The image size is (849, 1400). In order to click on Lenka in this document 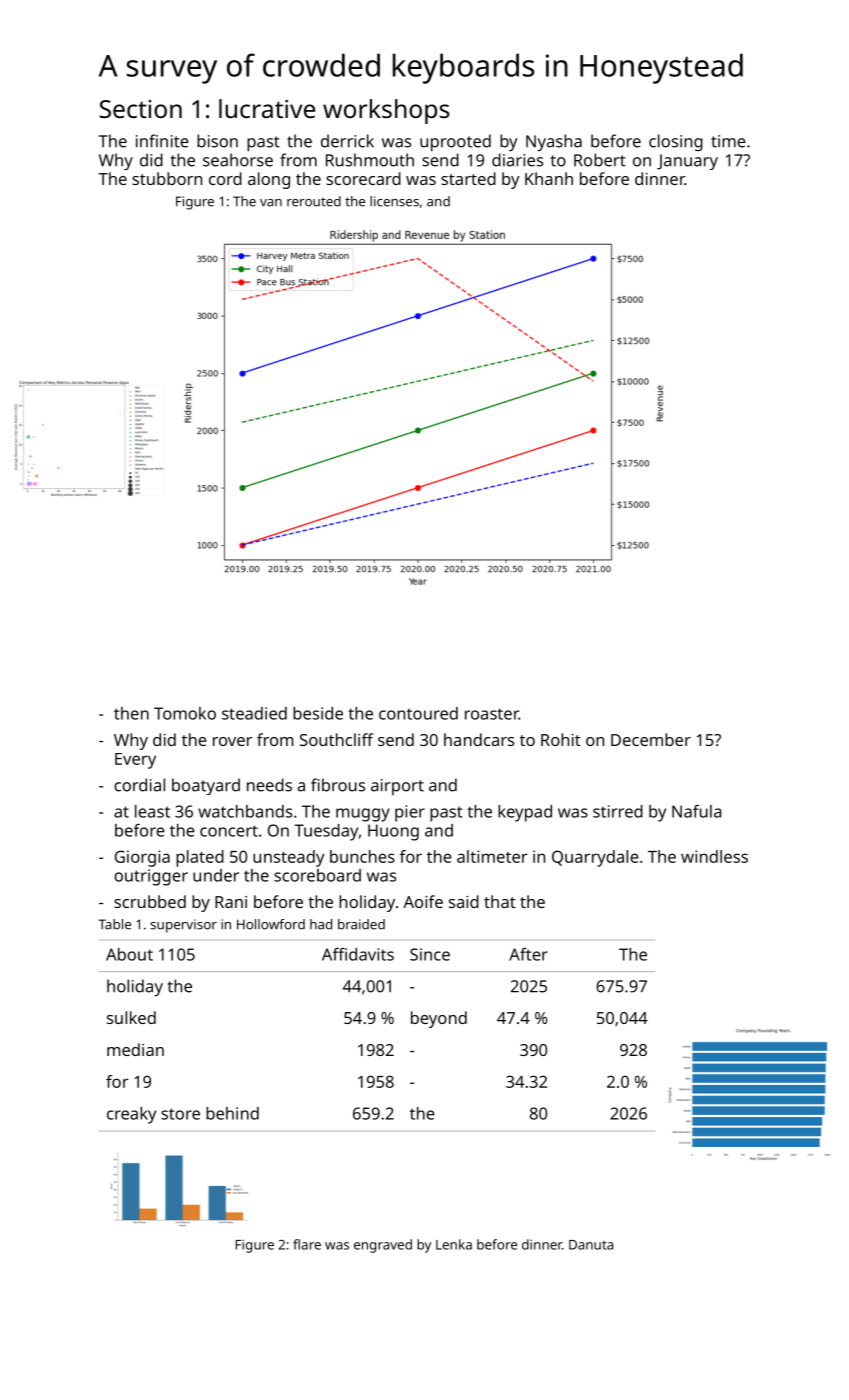, I will do `click(454, 1244)`.
